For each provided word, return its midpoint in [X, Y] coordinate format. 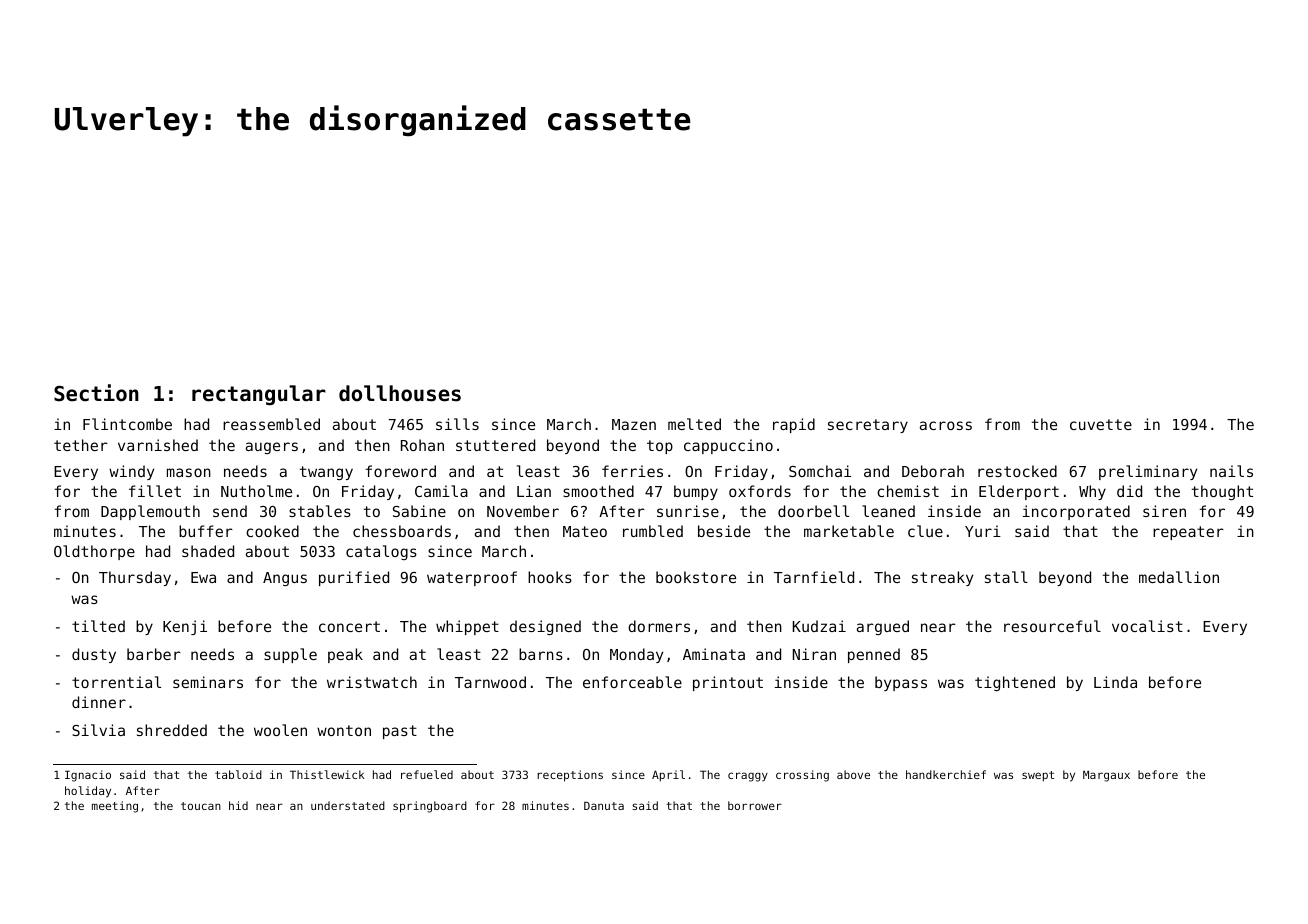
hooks [550, 577]
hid [238, 805]
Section [96, 393]
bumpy [696, 492]
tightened [1015, 683]
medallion [1179, 577]
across [946, 425]
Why [1092, 492]
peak [345, 655]
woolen [280, 730]
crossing [802, 776]
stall [1006, 577]
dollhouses [400, 393]
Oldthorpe [94, 552]
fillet [155, 491]
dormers [659, 626]
